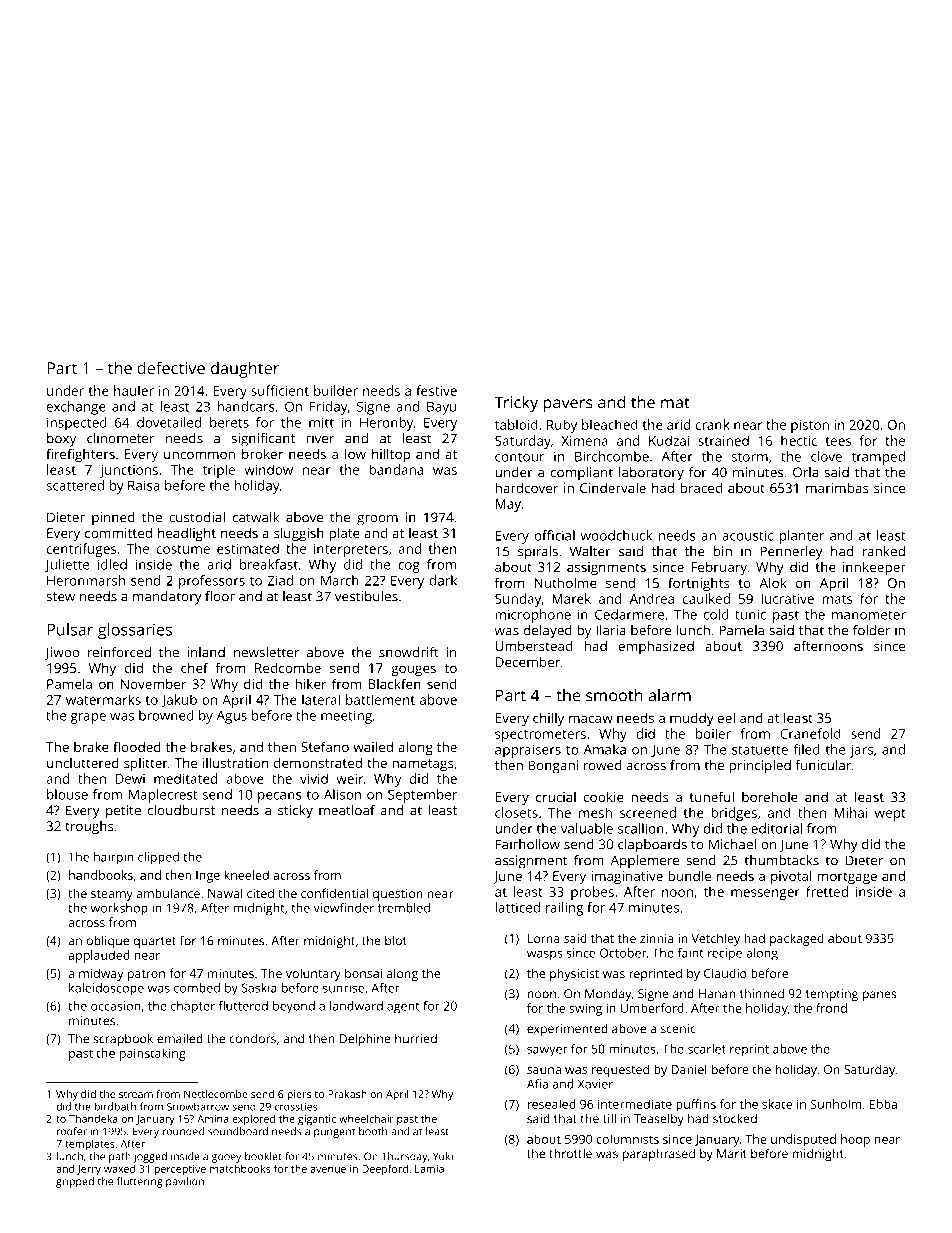 The height and width of the page is (1233, 952). Describe the element at coordinates (404, 1157) in the page. I see `Thursday` at that location.
